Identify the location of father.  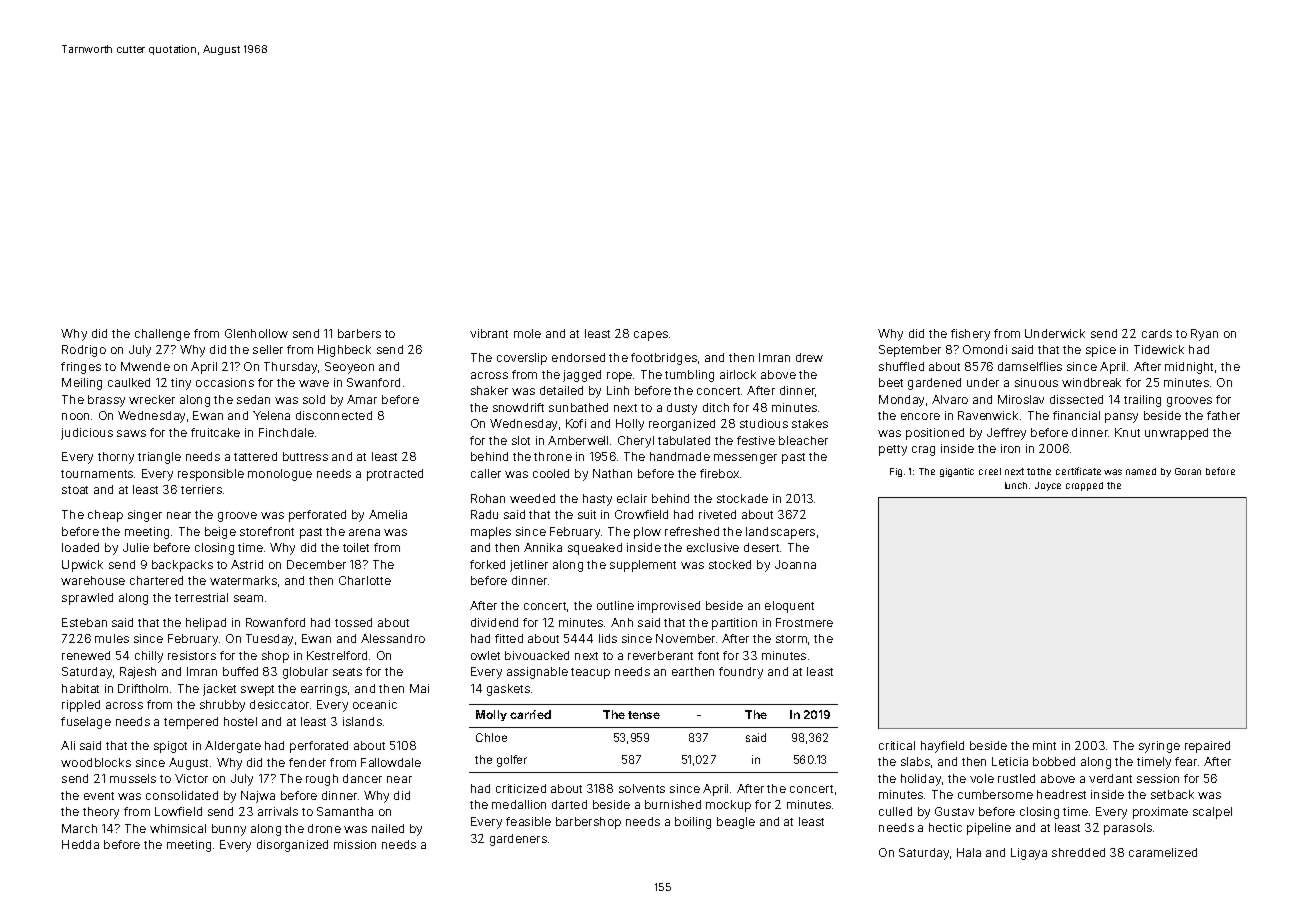
(1223, 415).
